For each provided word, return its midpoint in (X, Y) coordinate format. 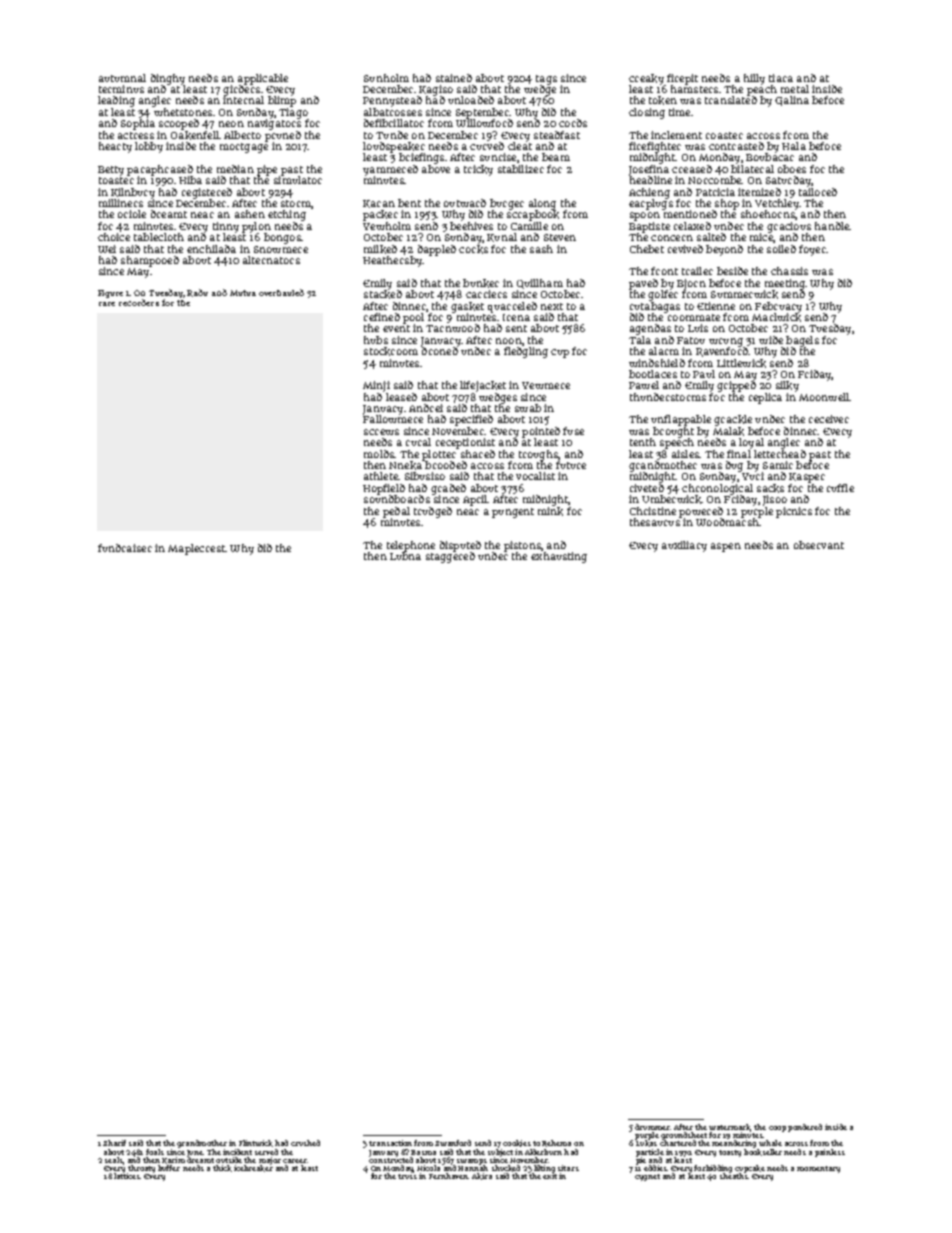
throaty (141, 1169)
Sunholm (386, 78)
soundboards (397, 499)
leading (116, 101)
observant (819, 545)
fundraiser (125, 548)
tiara (781, 78)
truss (407, 1176)
